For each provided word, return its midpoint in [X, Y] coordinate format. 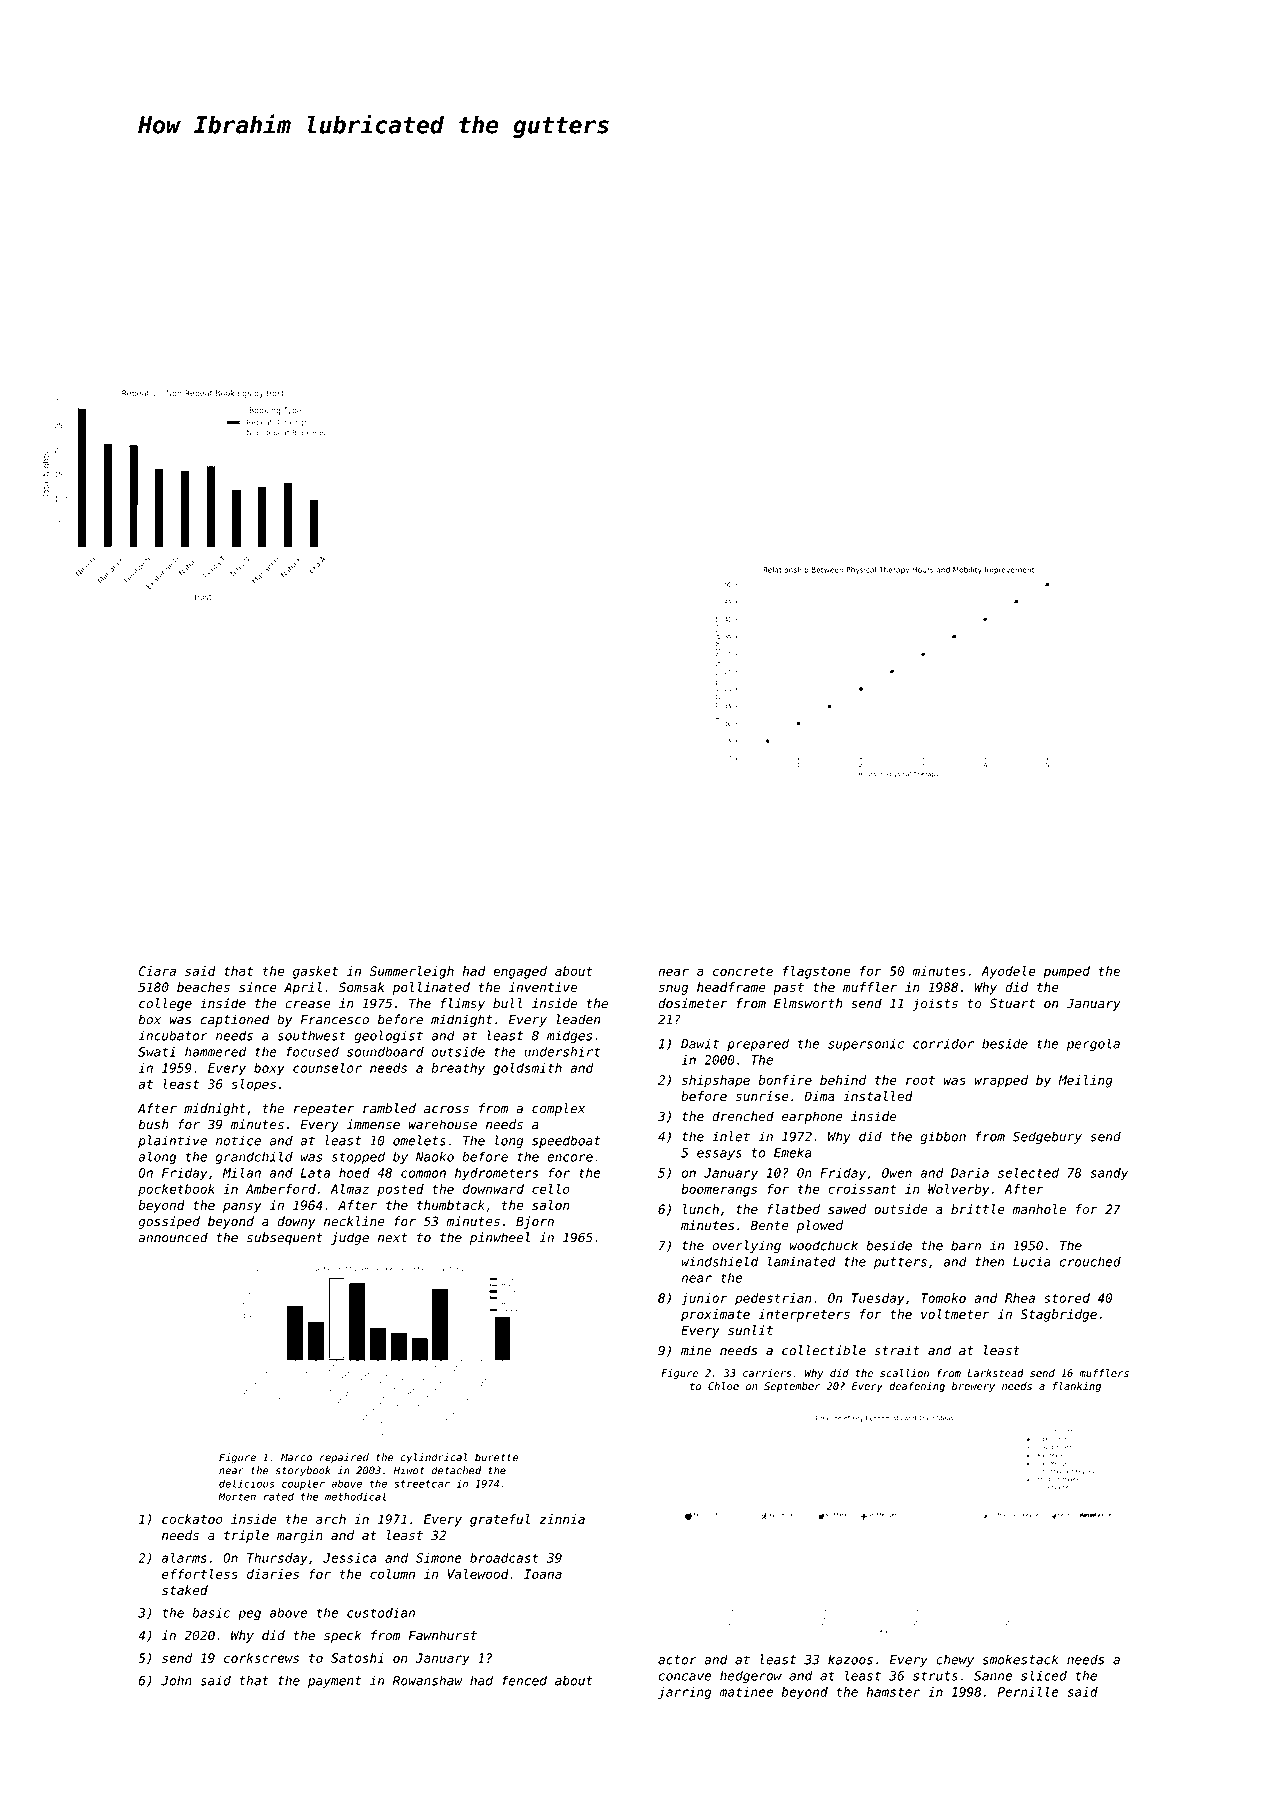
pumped [1066, 972]
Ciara [157, 971]
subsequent [285, 1238]
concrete [743, 971]
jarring [685, 1693]
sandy [1109, 1174]
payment [334, 1682]
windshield [719, 1261]
